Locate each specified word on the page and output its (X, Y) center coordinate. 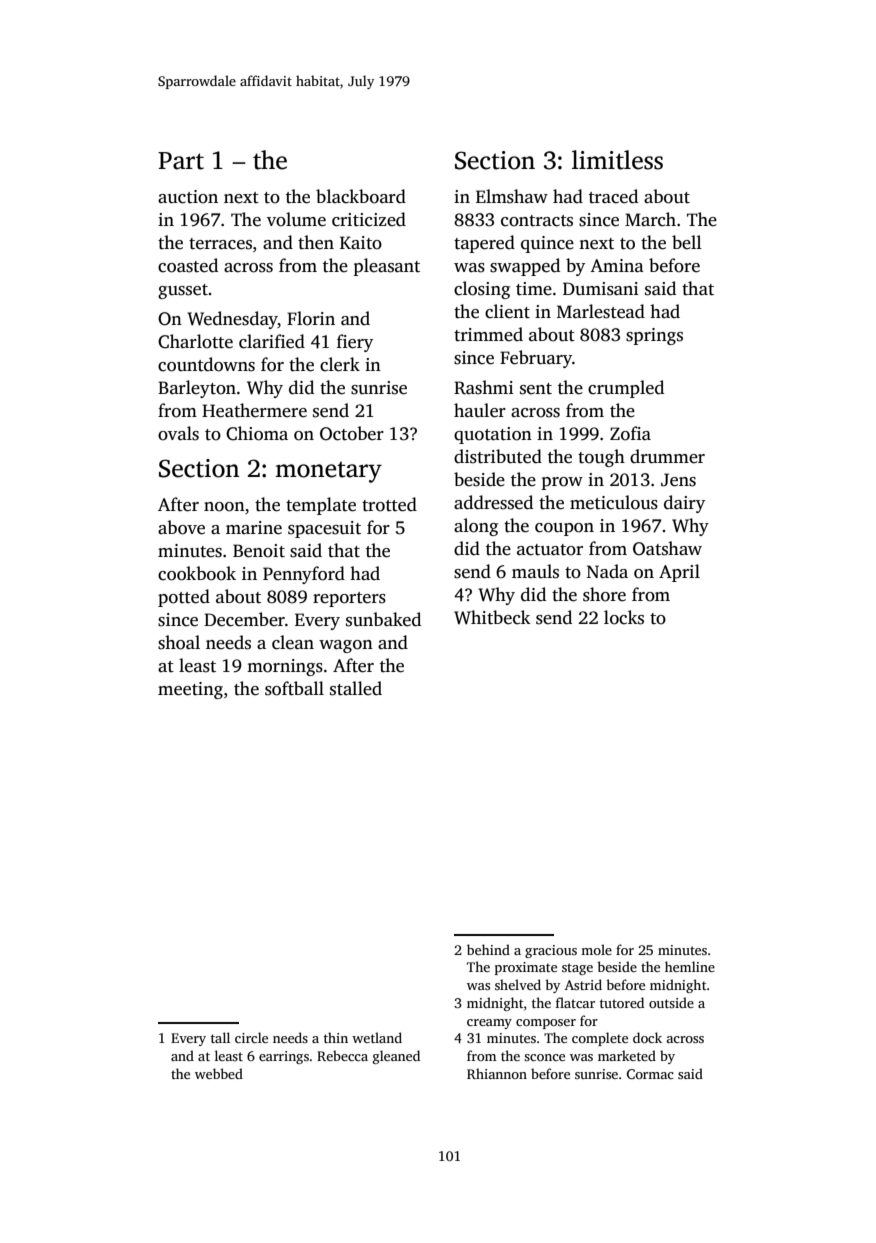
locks (624, 617)
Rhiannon (497, 1073)
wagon (346, 646)
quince (547, 244)
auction (188, 197)
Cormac (650, 1074)
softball (294, 688)
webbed (219, 1073)
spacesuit (324, 529)
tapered (484, 244)
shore (604, 594)
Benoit (259, 551)
